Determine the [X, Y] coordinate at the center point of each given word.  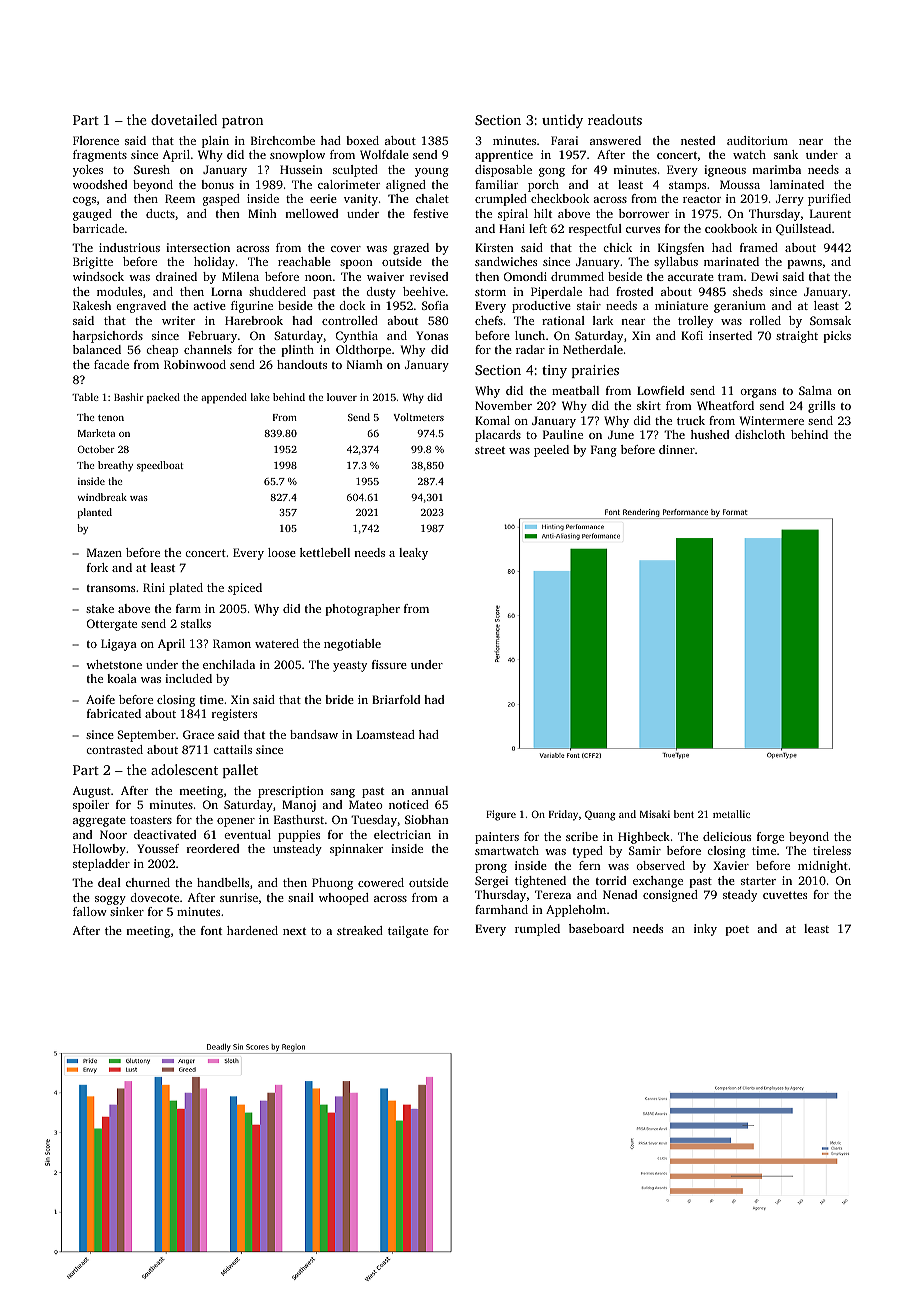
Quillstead [803, 229]
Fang [604, 451]
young [432, 172]
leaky [413, 554]
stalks [196, 623]
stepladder [101, 865]
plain [215, 142]
